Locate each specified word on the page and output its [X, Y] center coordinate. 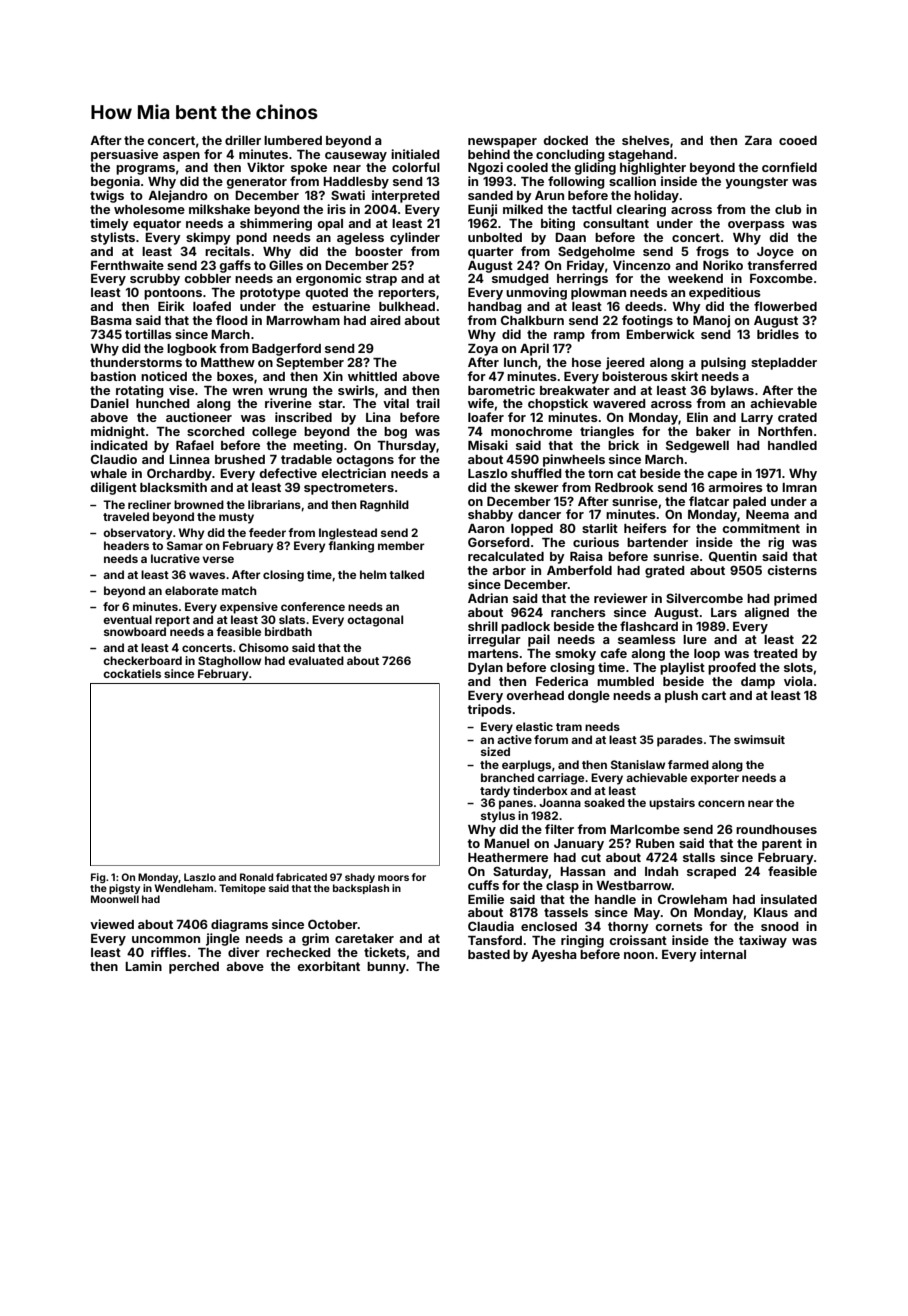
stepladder [784, 364]
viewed [112, 924]
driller [243, 140]
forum [551, 739]
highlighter [653, 168]
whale [108, 473]
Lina [378, 417]
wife [481, 403]
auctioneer [199, 417]
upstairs [672, 804]
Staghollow [229, 662]
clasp [562, 887]
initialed [415, 154]
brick [623, 445]
